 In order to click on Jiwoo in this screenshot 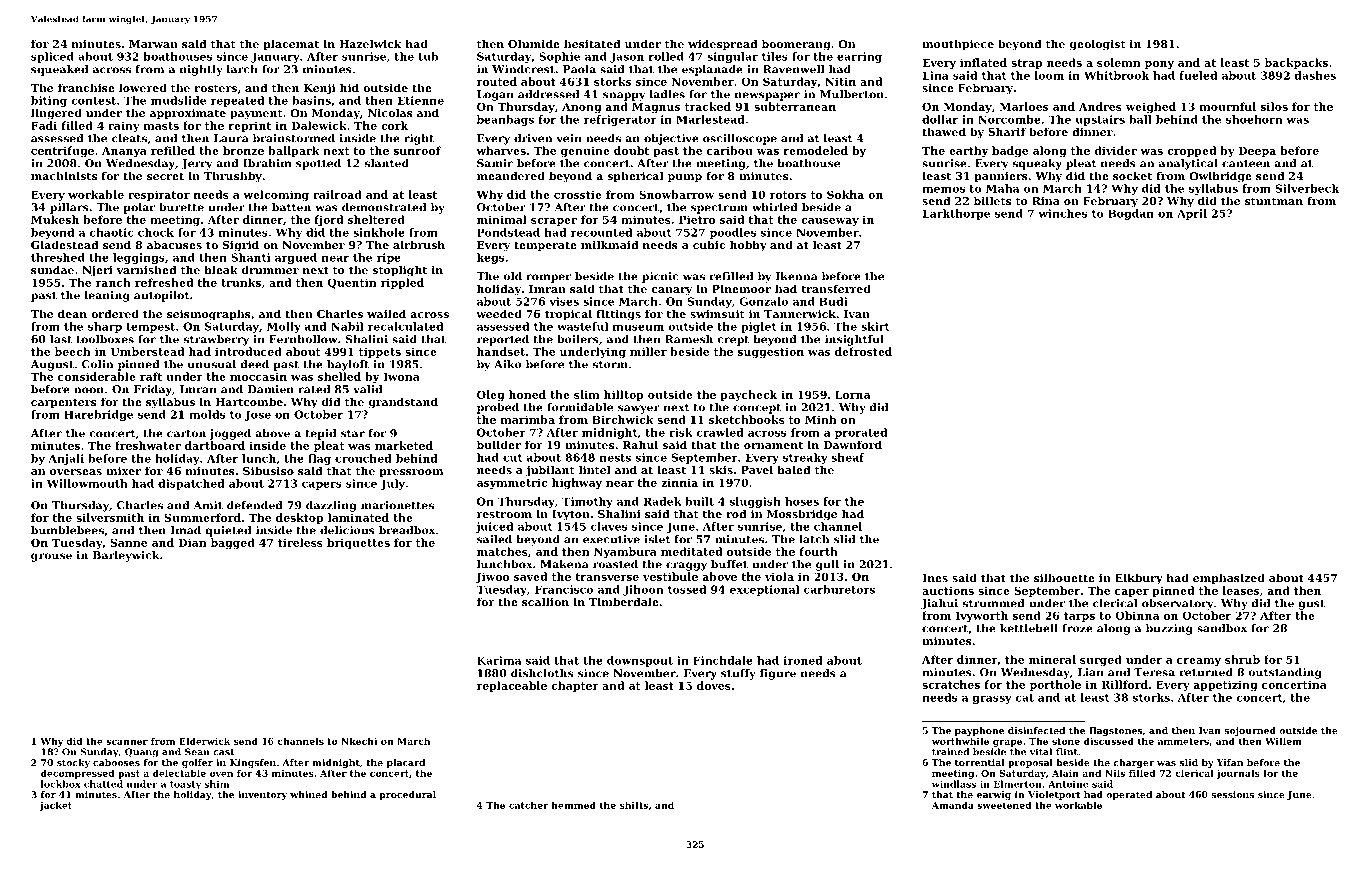, I will do `click(493, 577)`.
